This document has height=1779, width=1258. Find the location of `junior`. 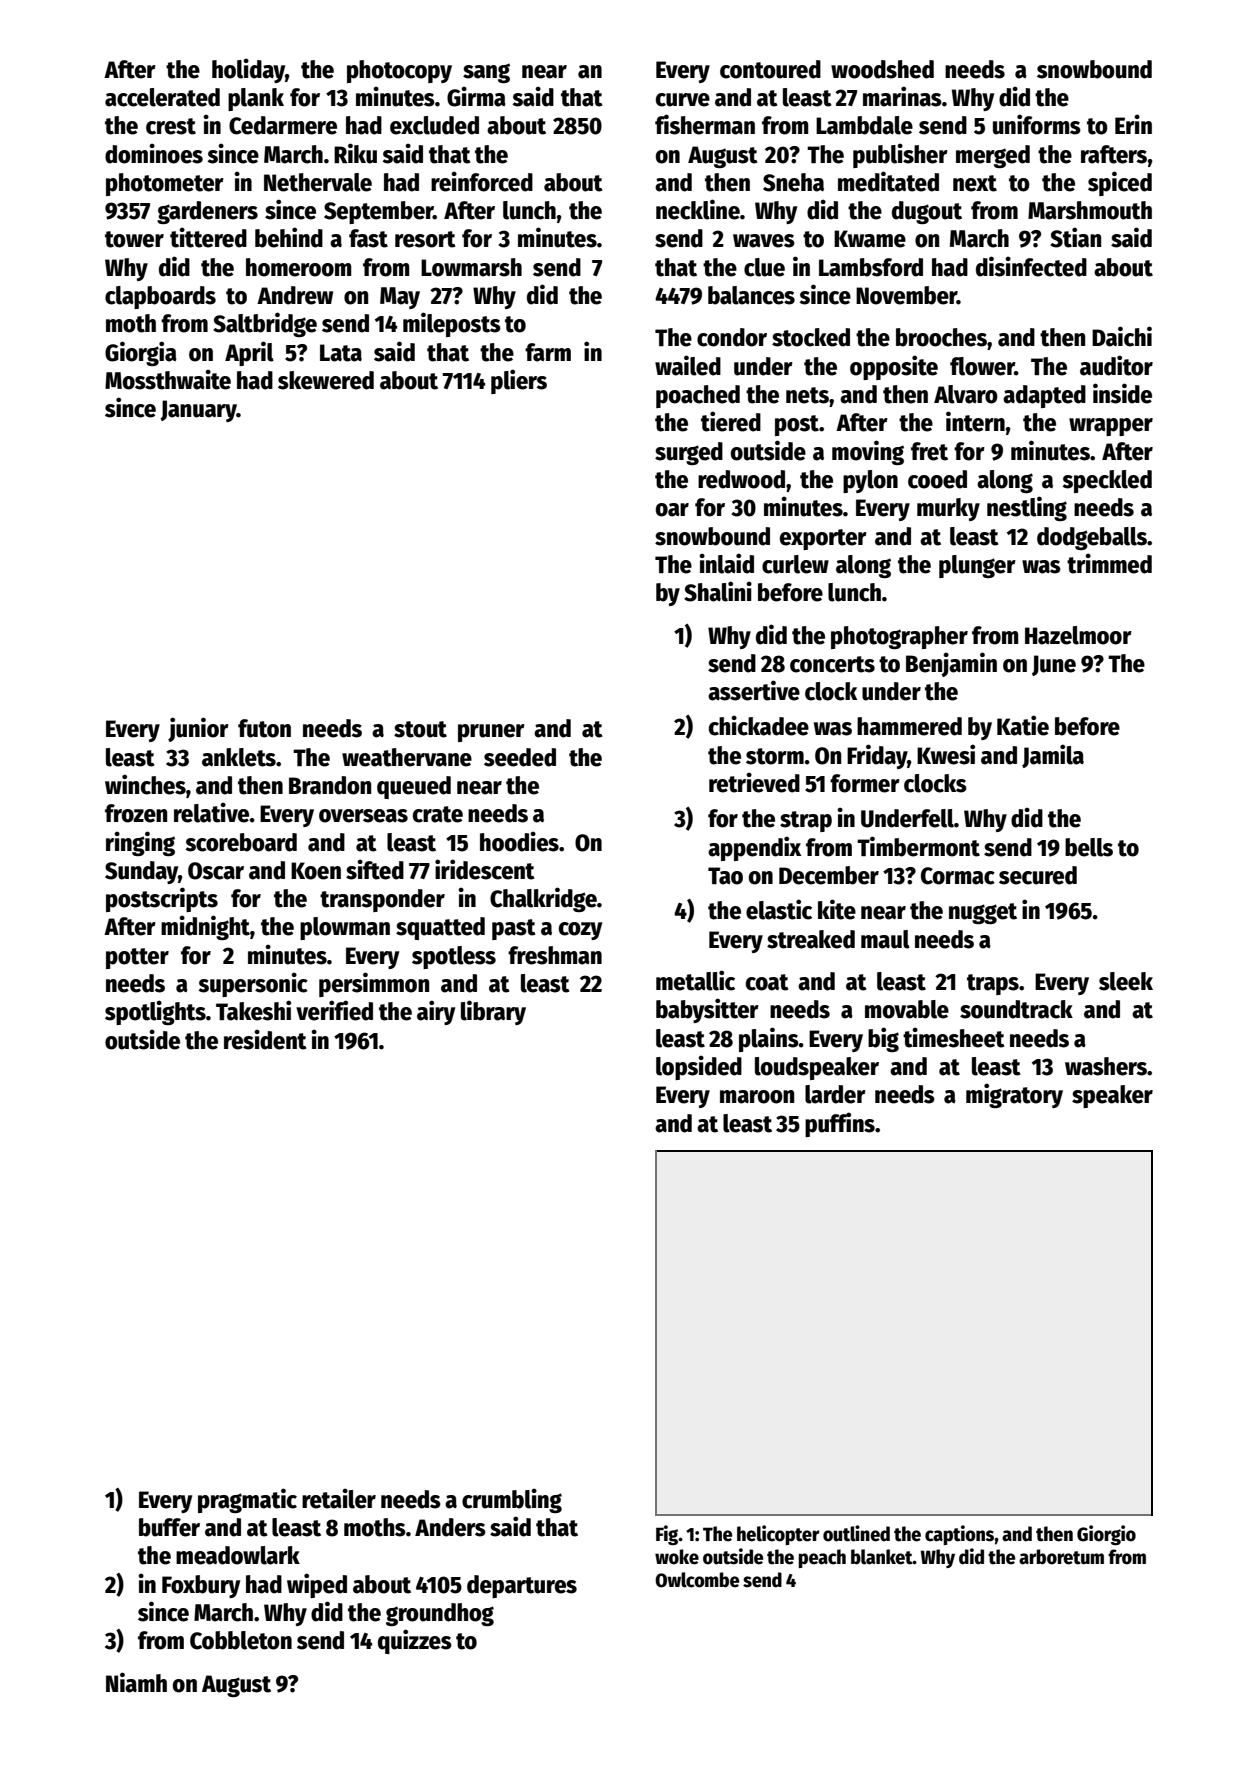

junior is located at coordinates (198, 729).
